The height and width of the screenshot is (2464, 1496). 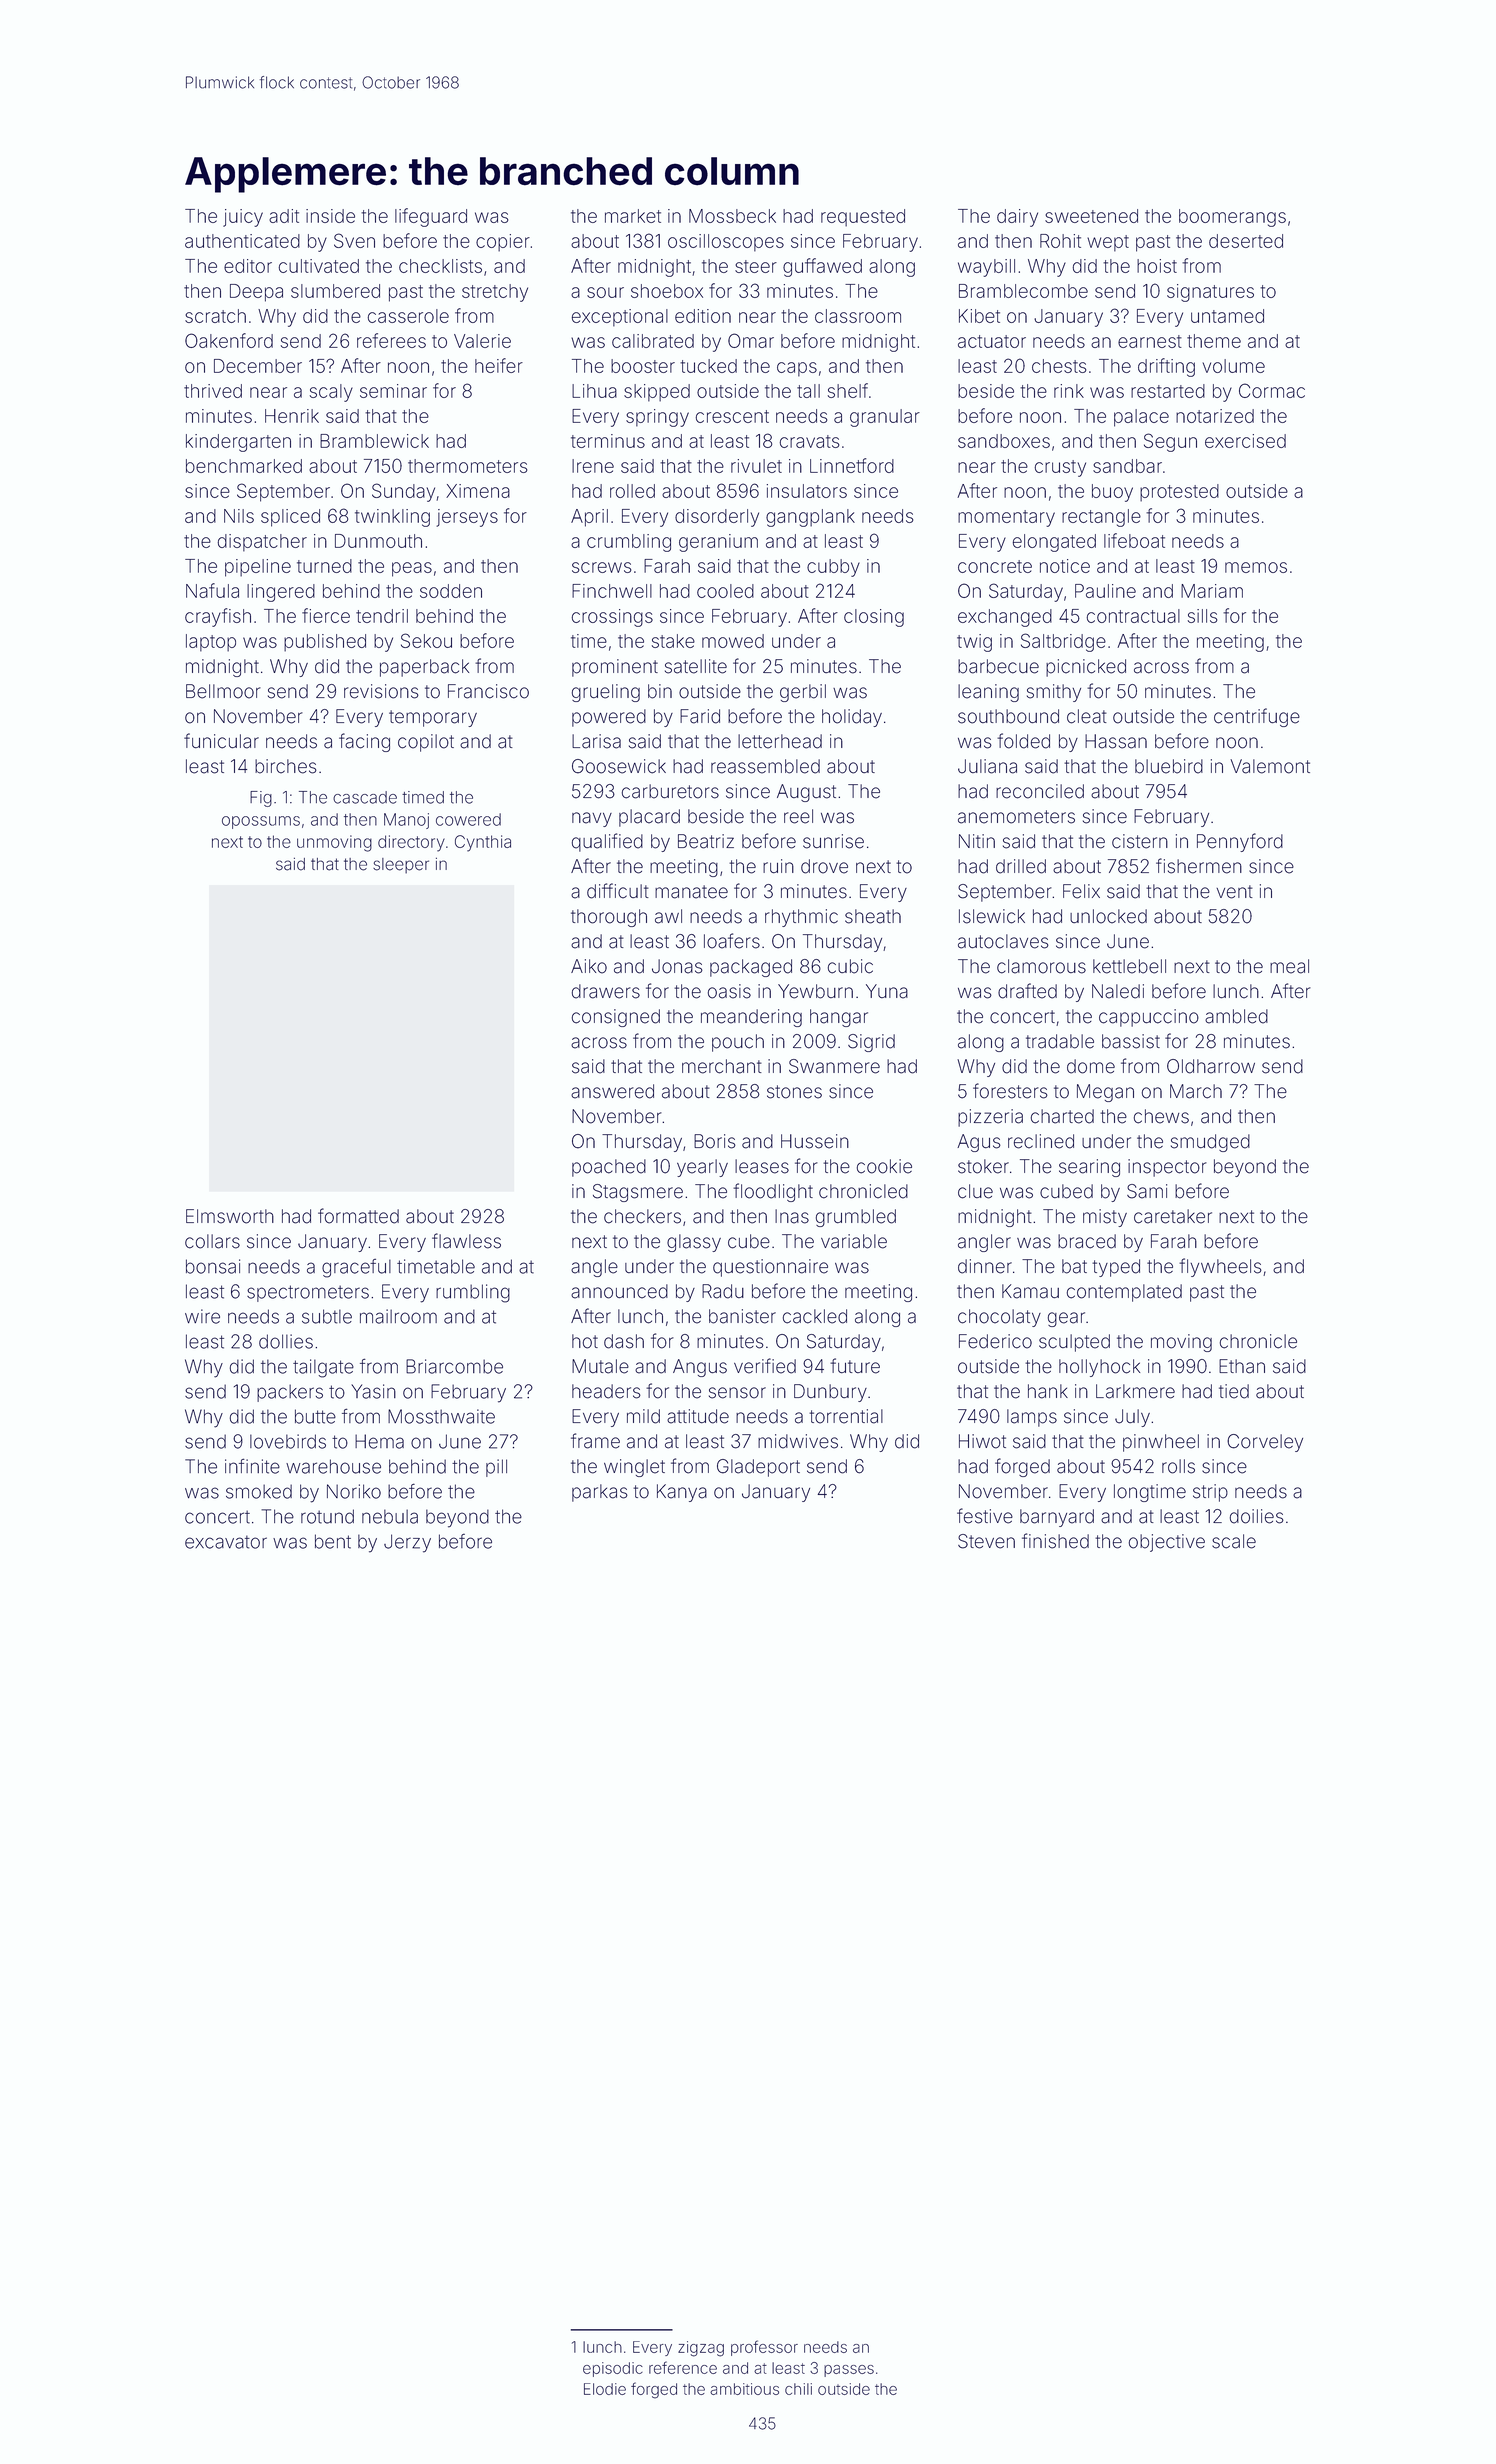 What do you see at coordinates (284, 216) in the screenshot?
I see `adit` at bounding box center [284, 216].
